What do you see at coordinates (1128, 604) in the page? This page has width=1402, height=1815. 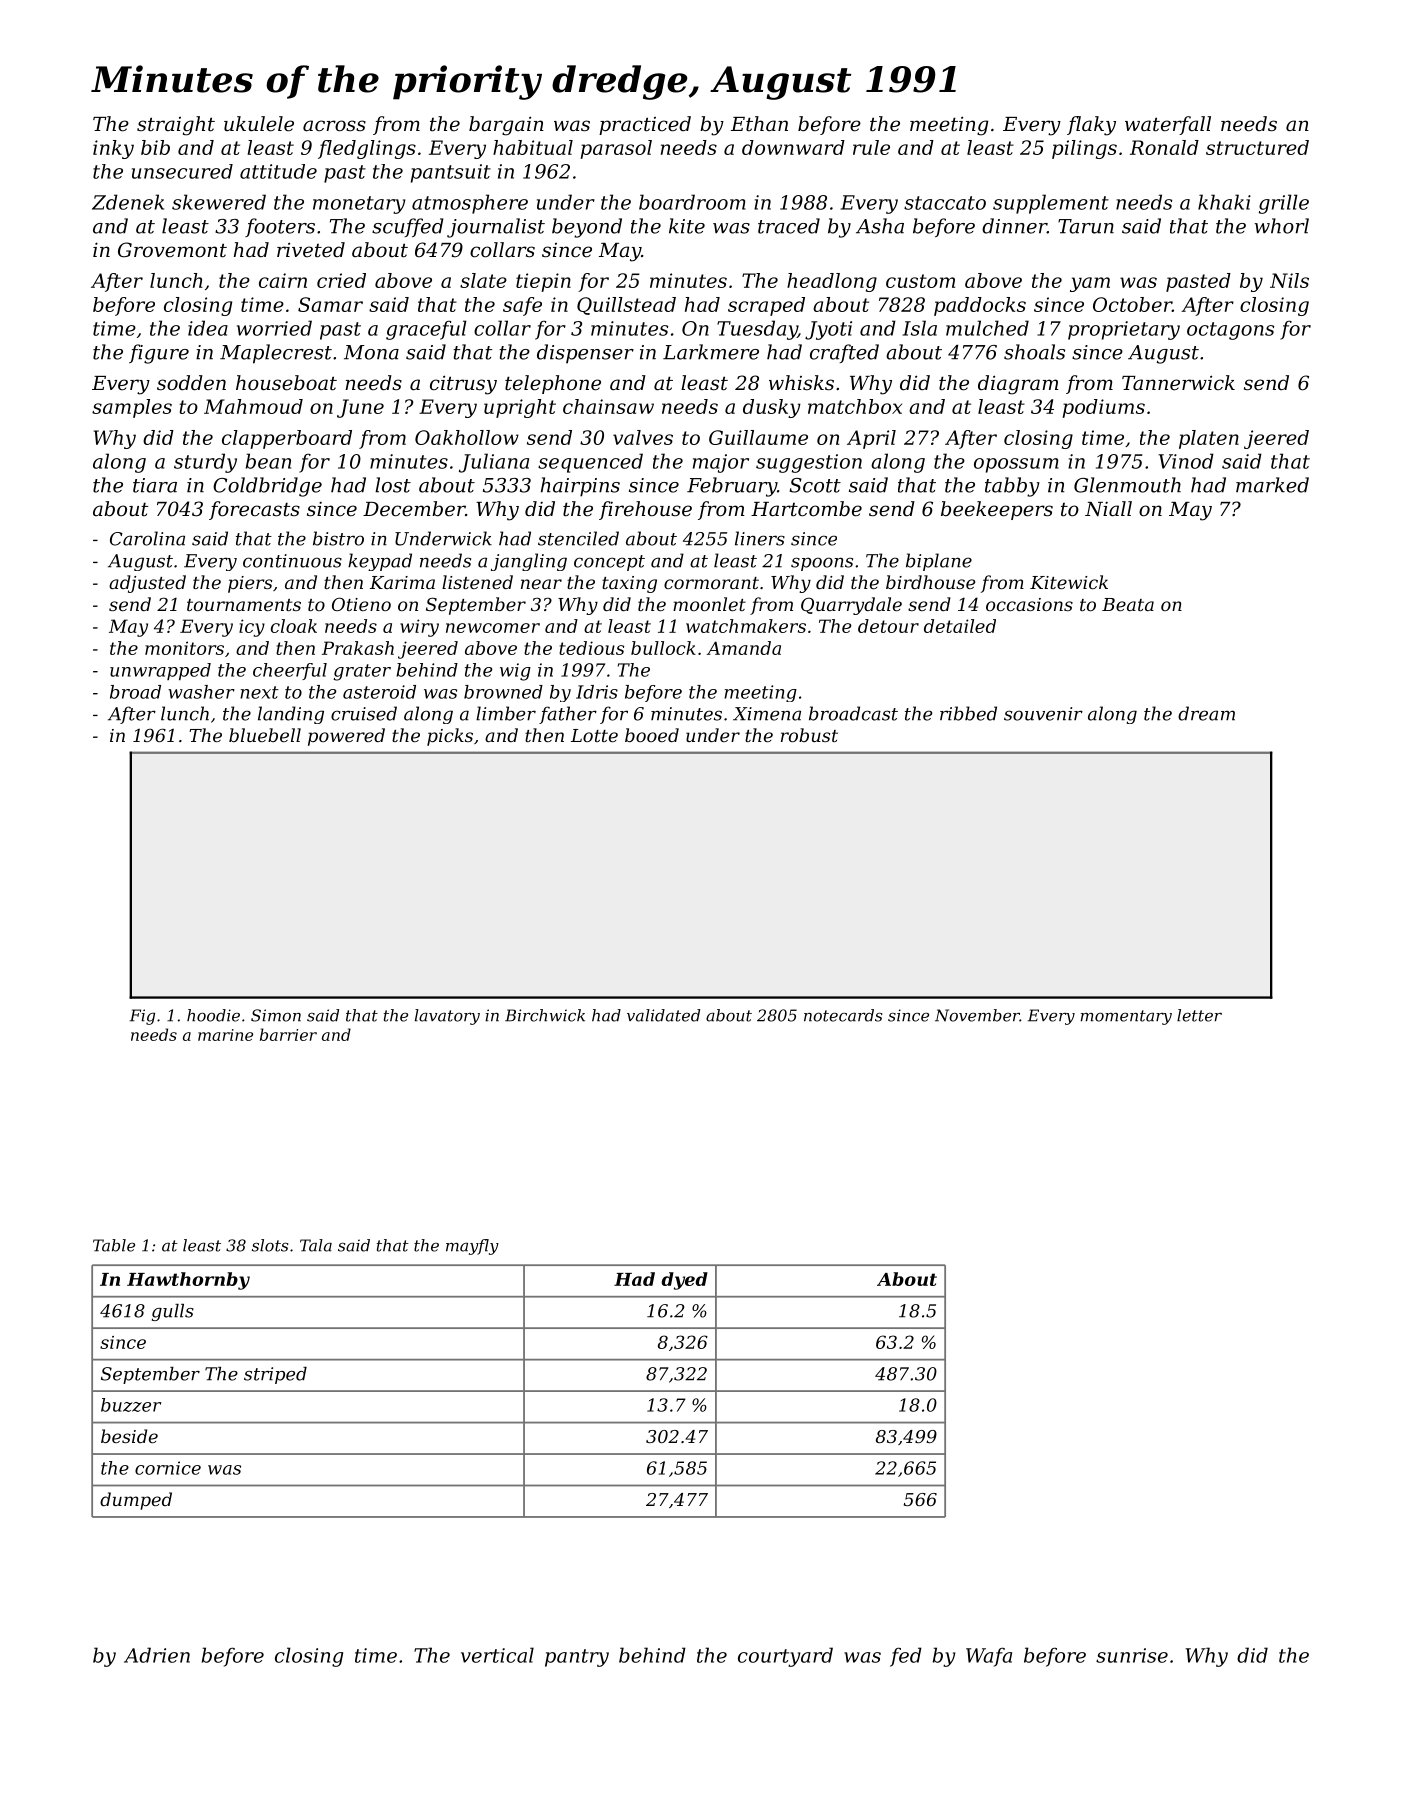 I see `Beata` at bounding box center [1128, 604].
